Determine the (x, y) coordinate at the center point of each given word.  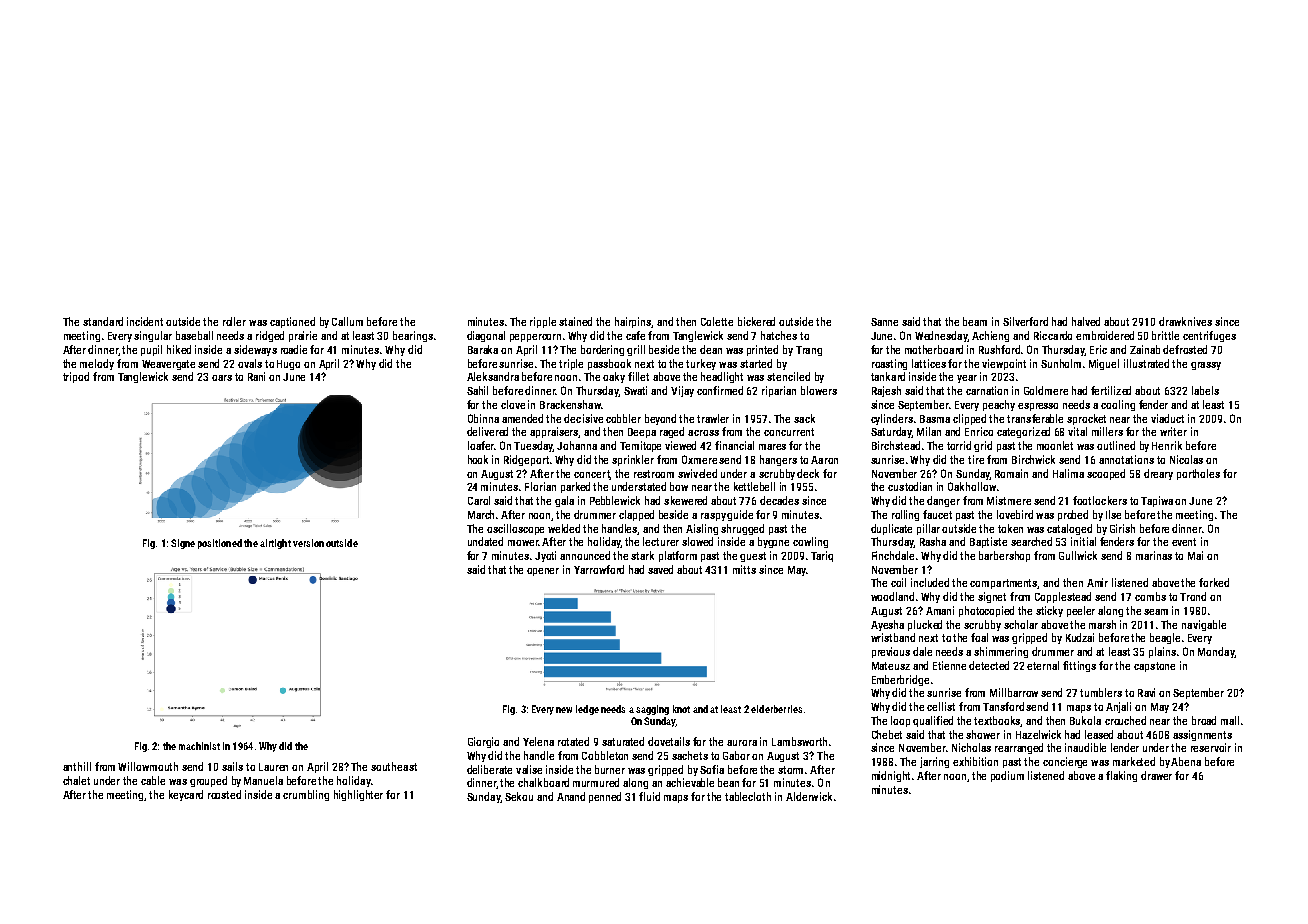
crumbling (306, 795)
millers (1107, 431)
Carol (479, 500)
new (564, 710)
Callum (347, 321)
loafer (481, 445)
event (1184, 542)
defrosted (1185, 349)
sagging (652, 710)
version (308, 543)
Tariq (822, 556)
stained (575, 321)
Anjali (1118, 707)
